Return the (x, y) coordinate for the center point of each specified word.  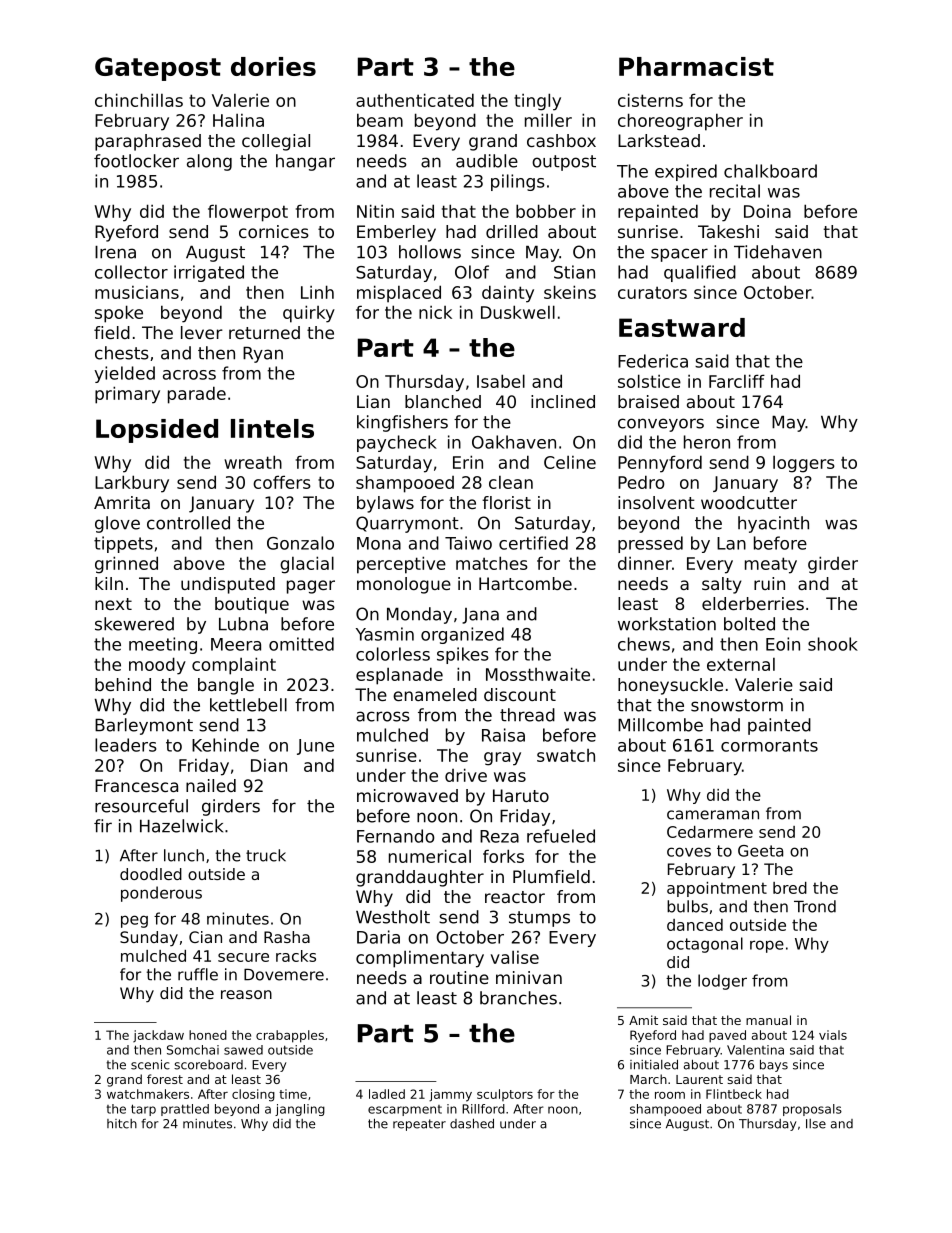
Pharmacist (696, 66)
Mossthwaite (538, 674)
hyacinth (773, 524)
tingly (537, 102)
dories (273, 66)
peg (134, 921)
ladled (387, 1094)
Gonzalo (300, 543)
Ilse (816, 1124)
